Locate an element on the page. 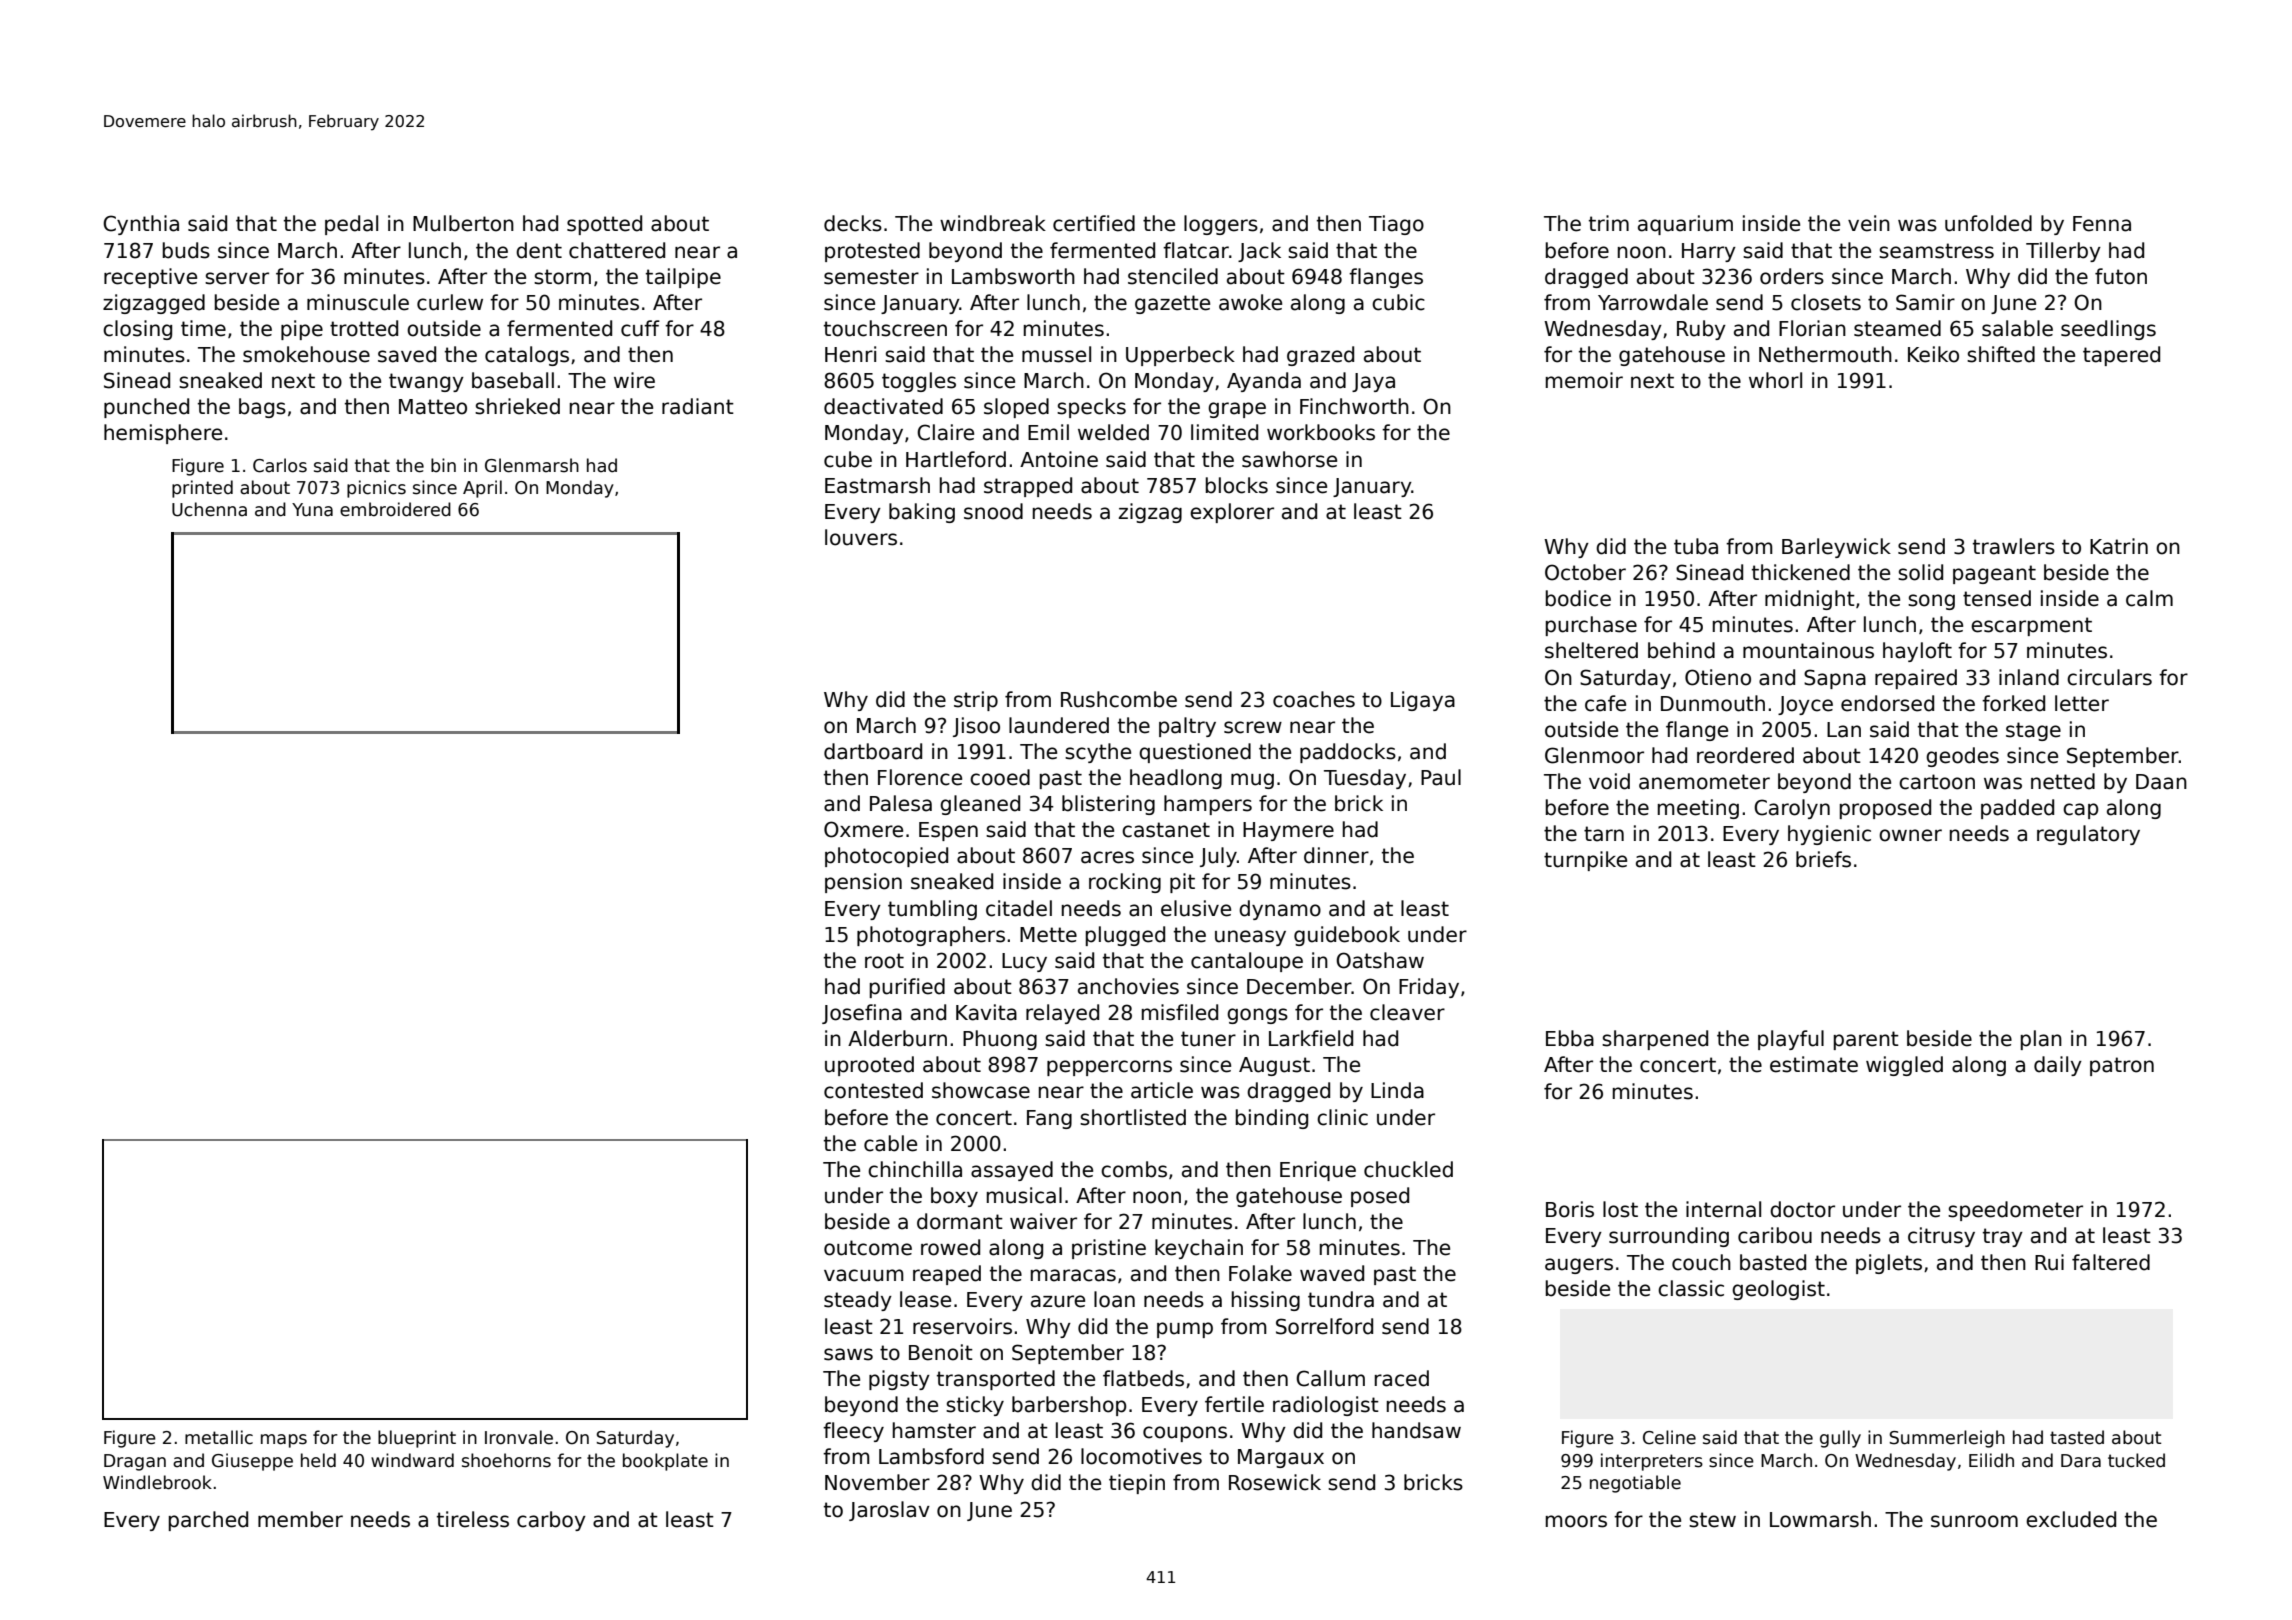  parched is located at coordinates (208, 1521).
